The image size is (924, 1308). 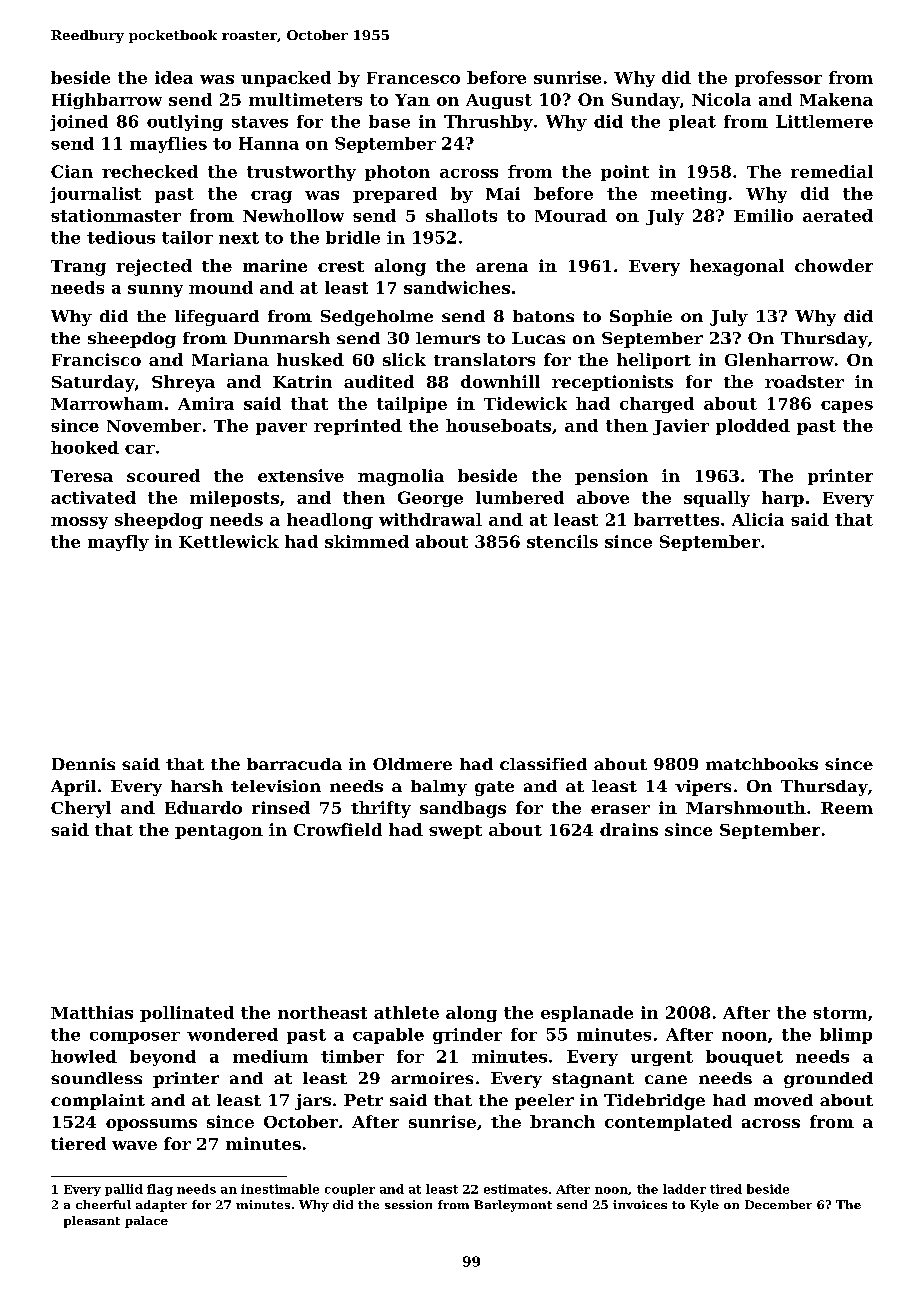 I want to click on Makena, so click(x=836, y=99).
